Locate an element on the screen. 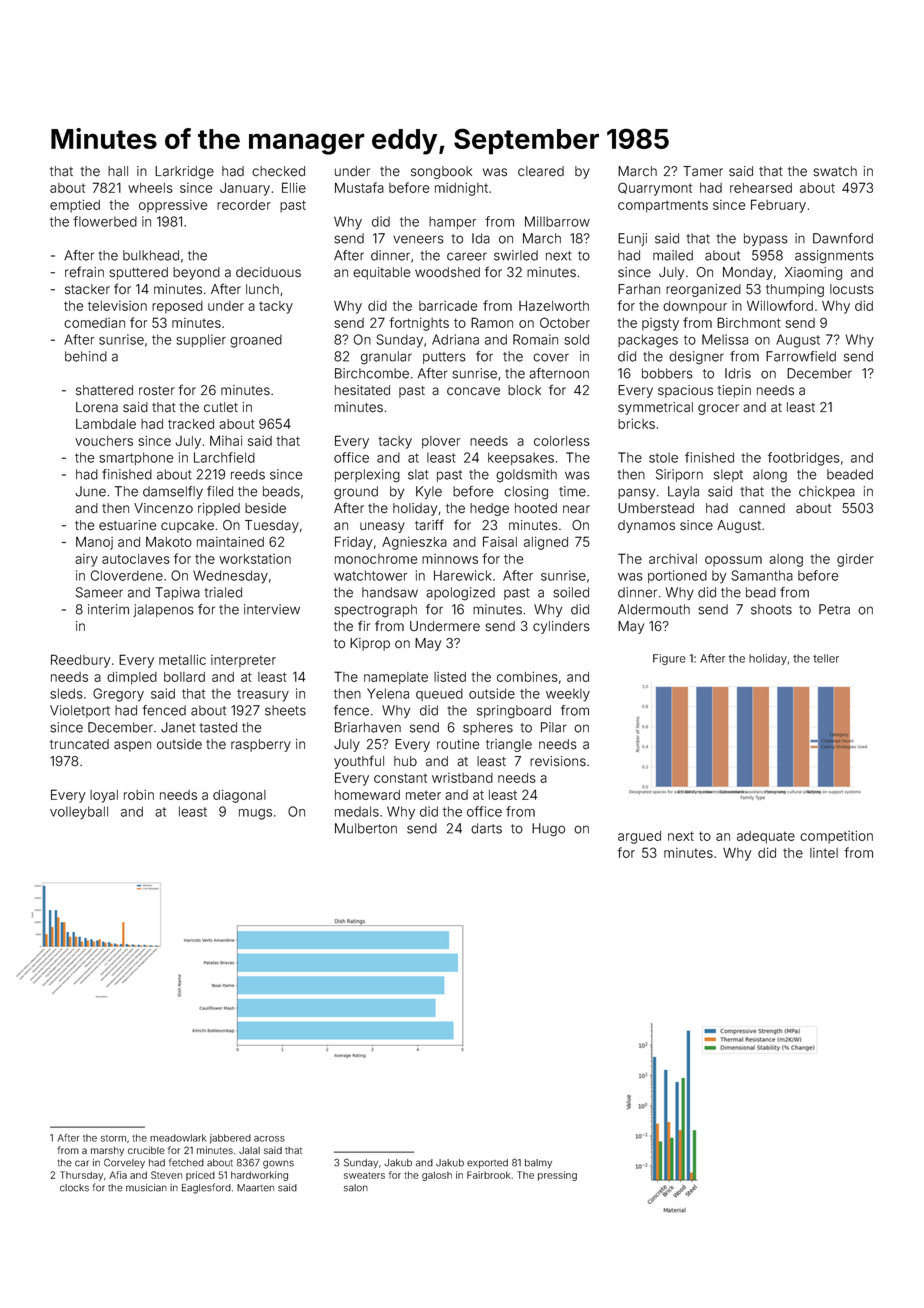 The height and width of the screenshot is (1308, 924). Millbarrow is located at coordinates (557, 221).
